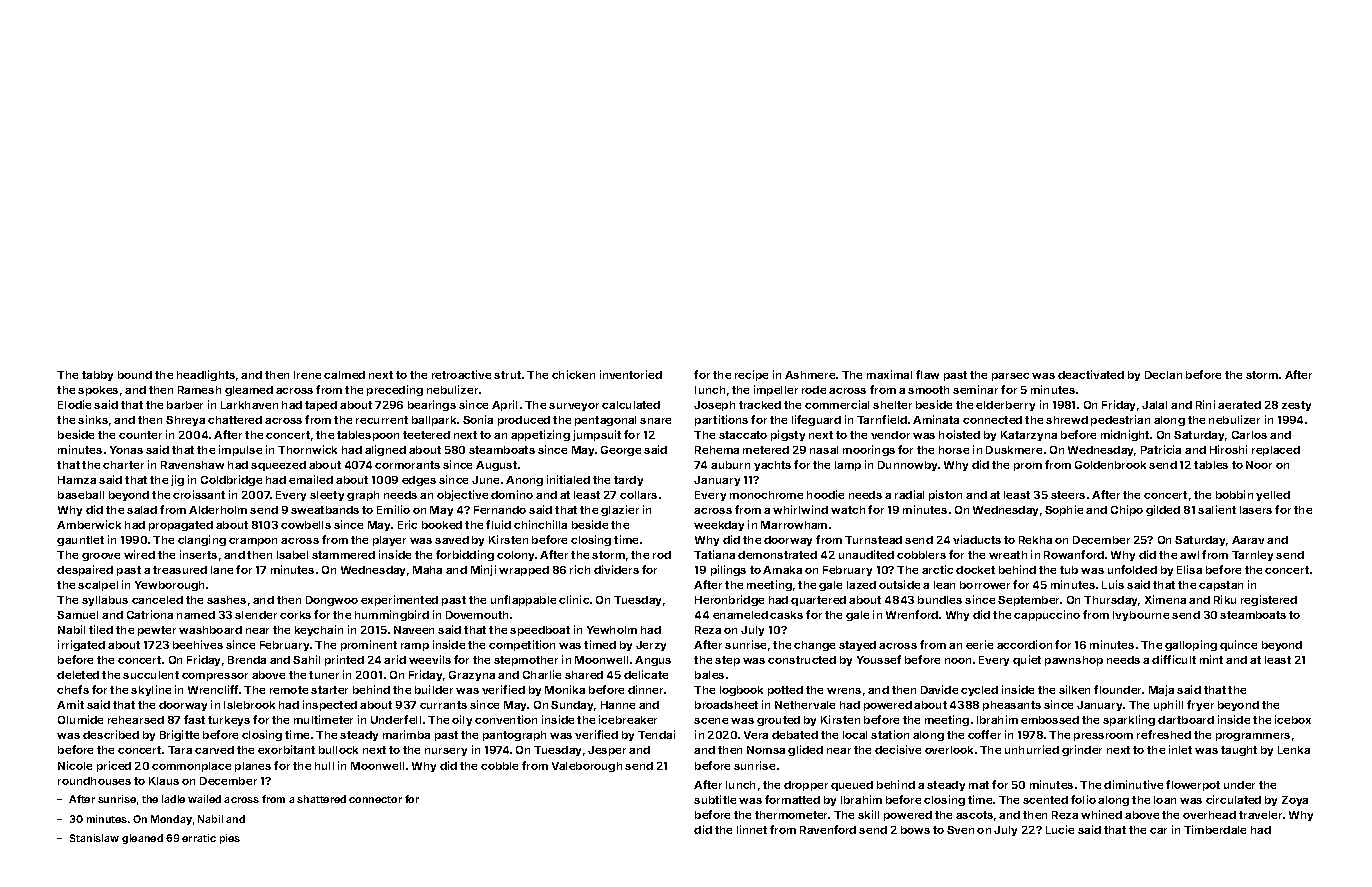 Image resolution: width=1372 pixels, height=887 pixels. Describe the element at coordinates (1248, 540) in the screenshot. I see `Aarav` at that location.
